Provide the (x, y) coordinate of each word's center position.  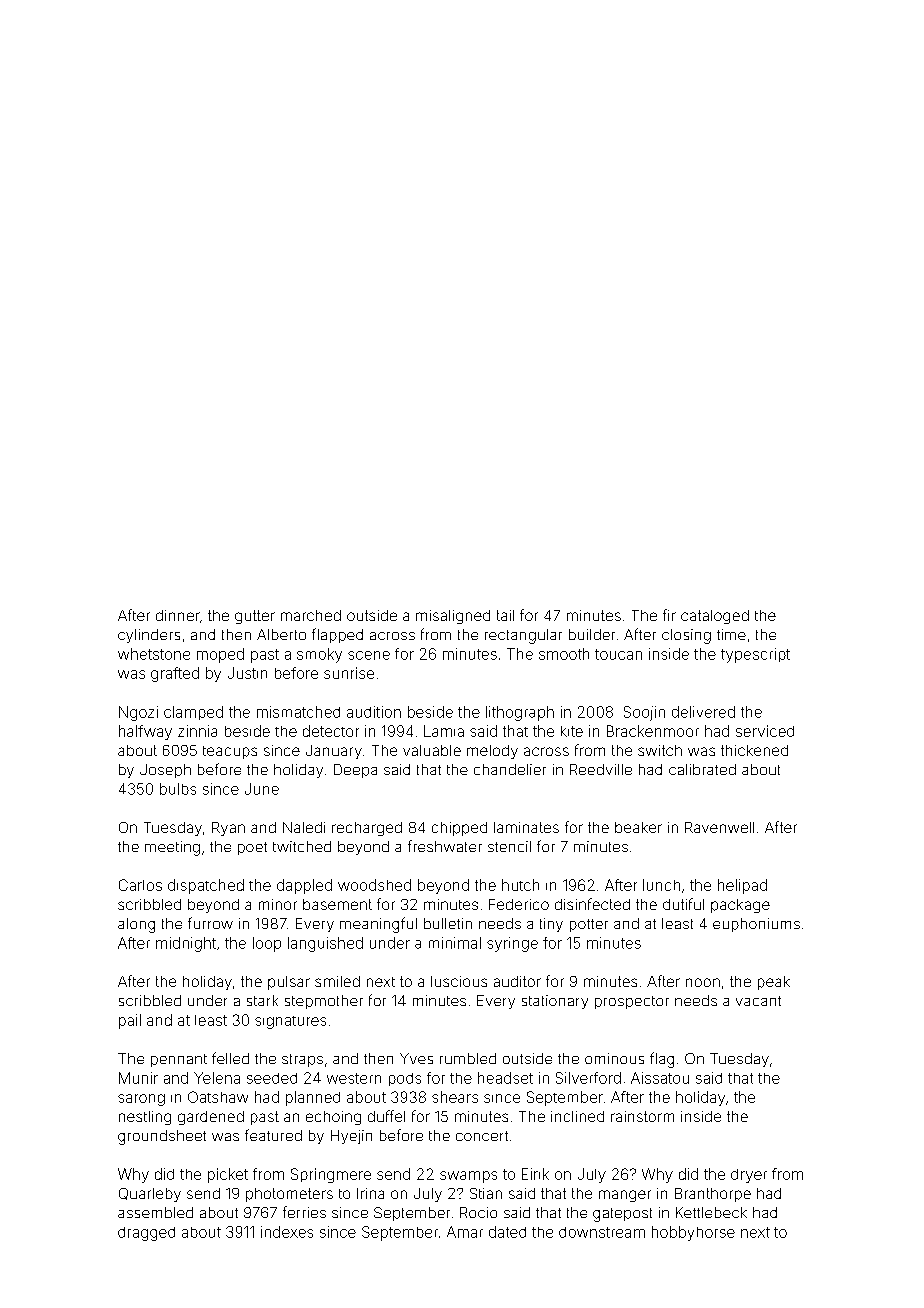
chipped (459, 829)
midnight (186, 944)
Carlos (140, 885)
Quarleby (150, 1195)
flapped (337, 635)
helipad (742, 886)
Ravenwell (719, 827)
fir (669, 615)
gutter (255, 617)
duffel (386, 1116)
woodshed (374, 885)
